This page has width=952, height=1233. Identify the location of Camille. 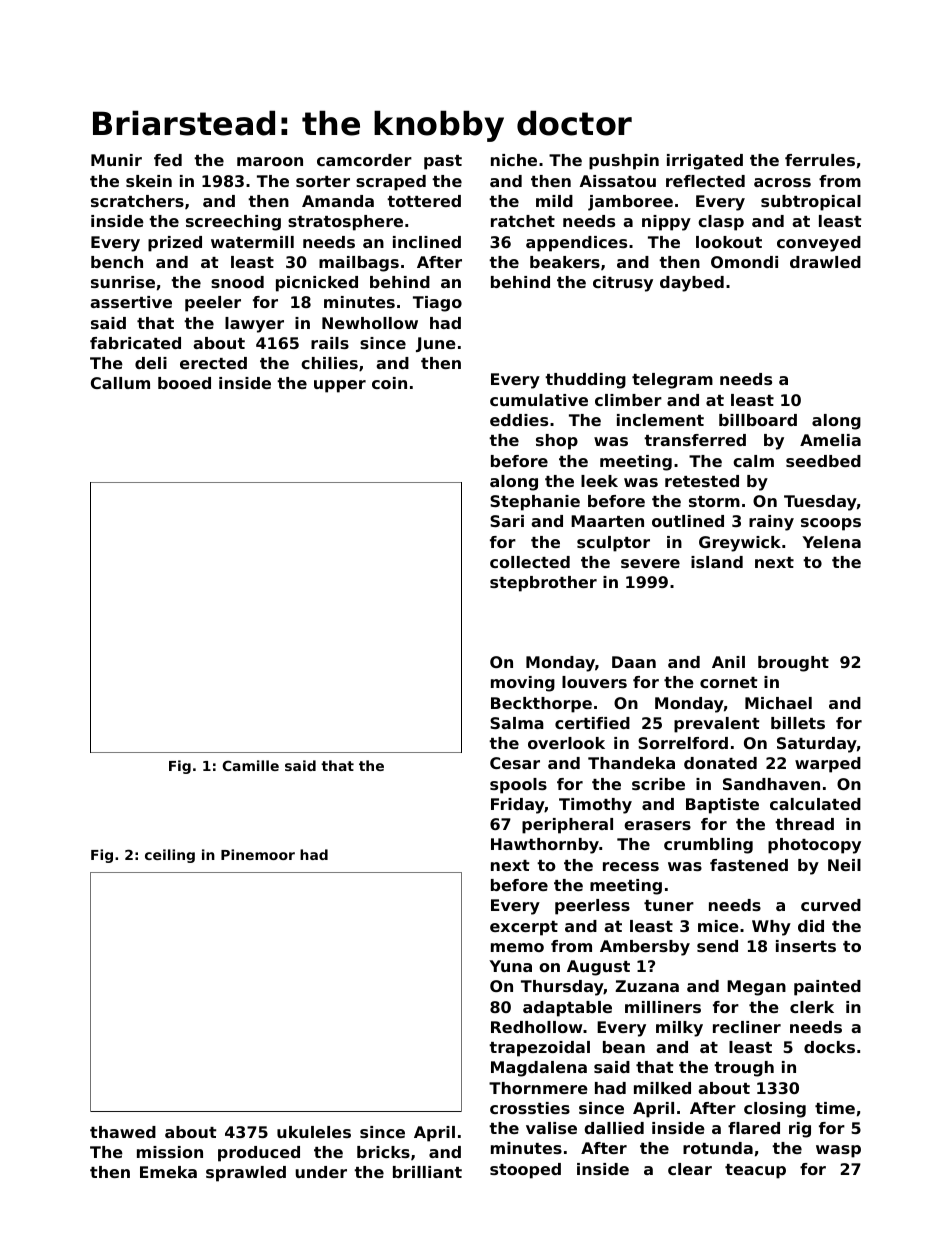
(250, 765).
